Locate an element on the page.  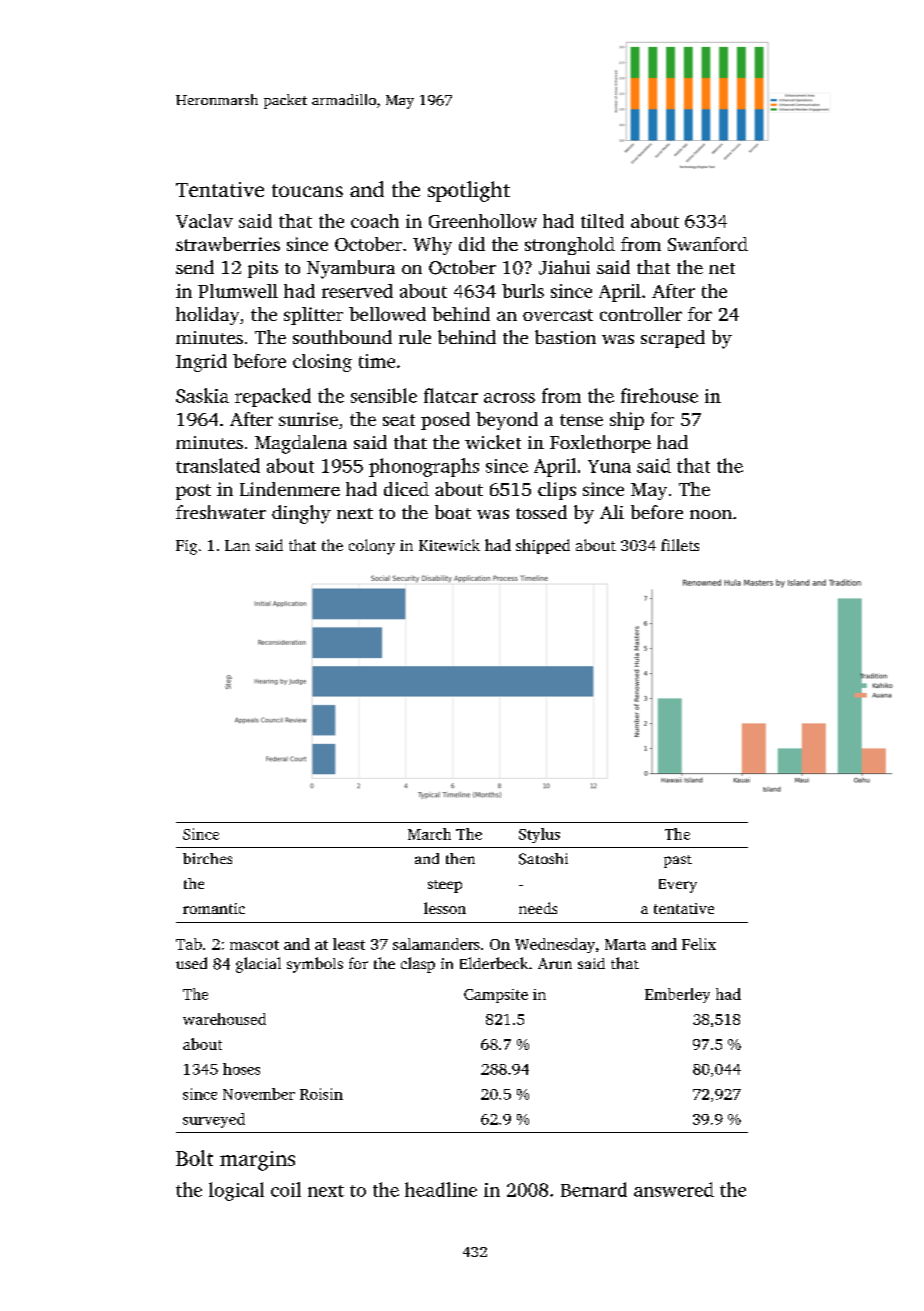
Emberley is located at coordinates (677, 995).
